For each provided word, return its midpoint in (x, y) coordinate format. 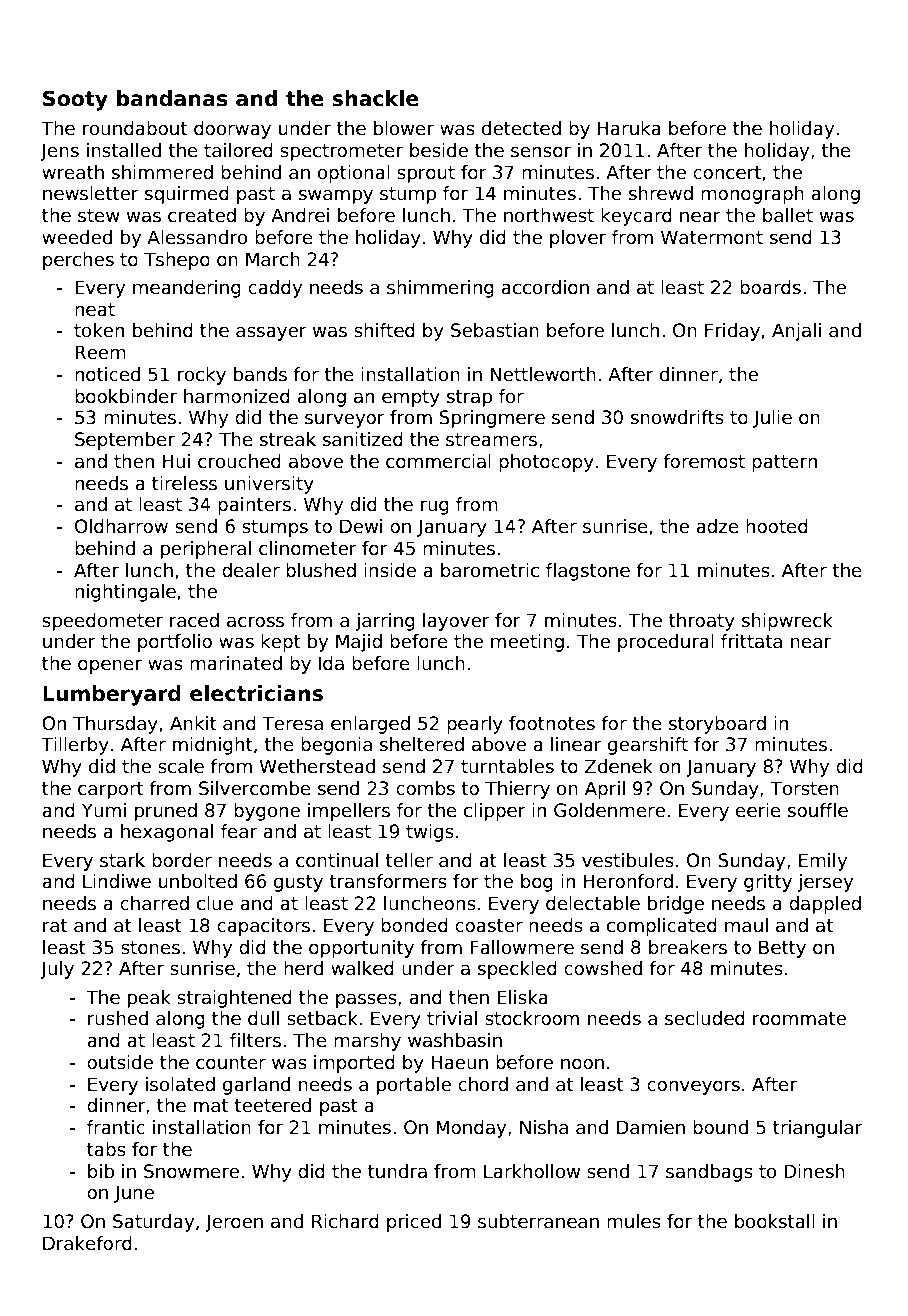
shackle (375, 98)
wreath (73, 172)
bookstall (775, 1221)
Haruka (629, 128)
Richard (345, 1221)
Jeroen (234, 1223)
